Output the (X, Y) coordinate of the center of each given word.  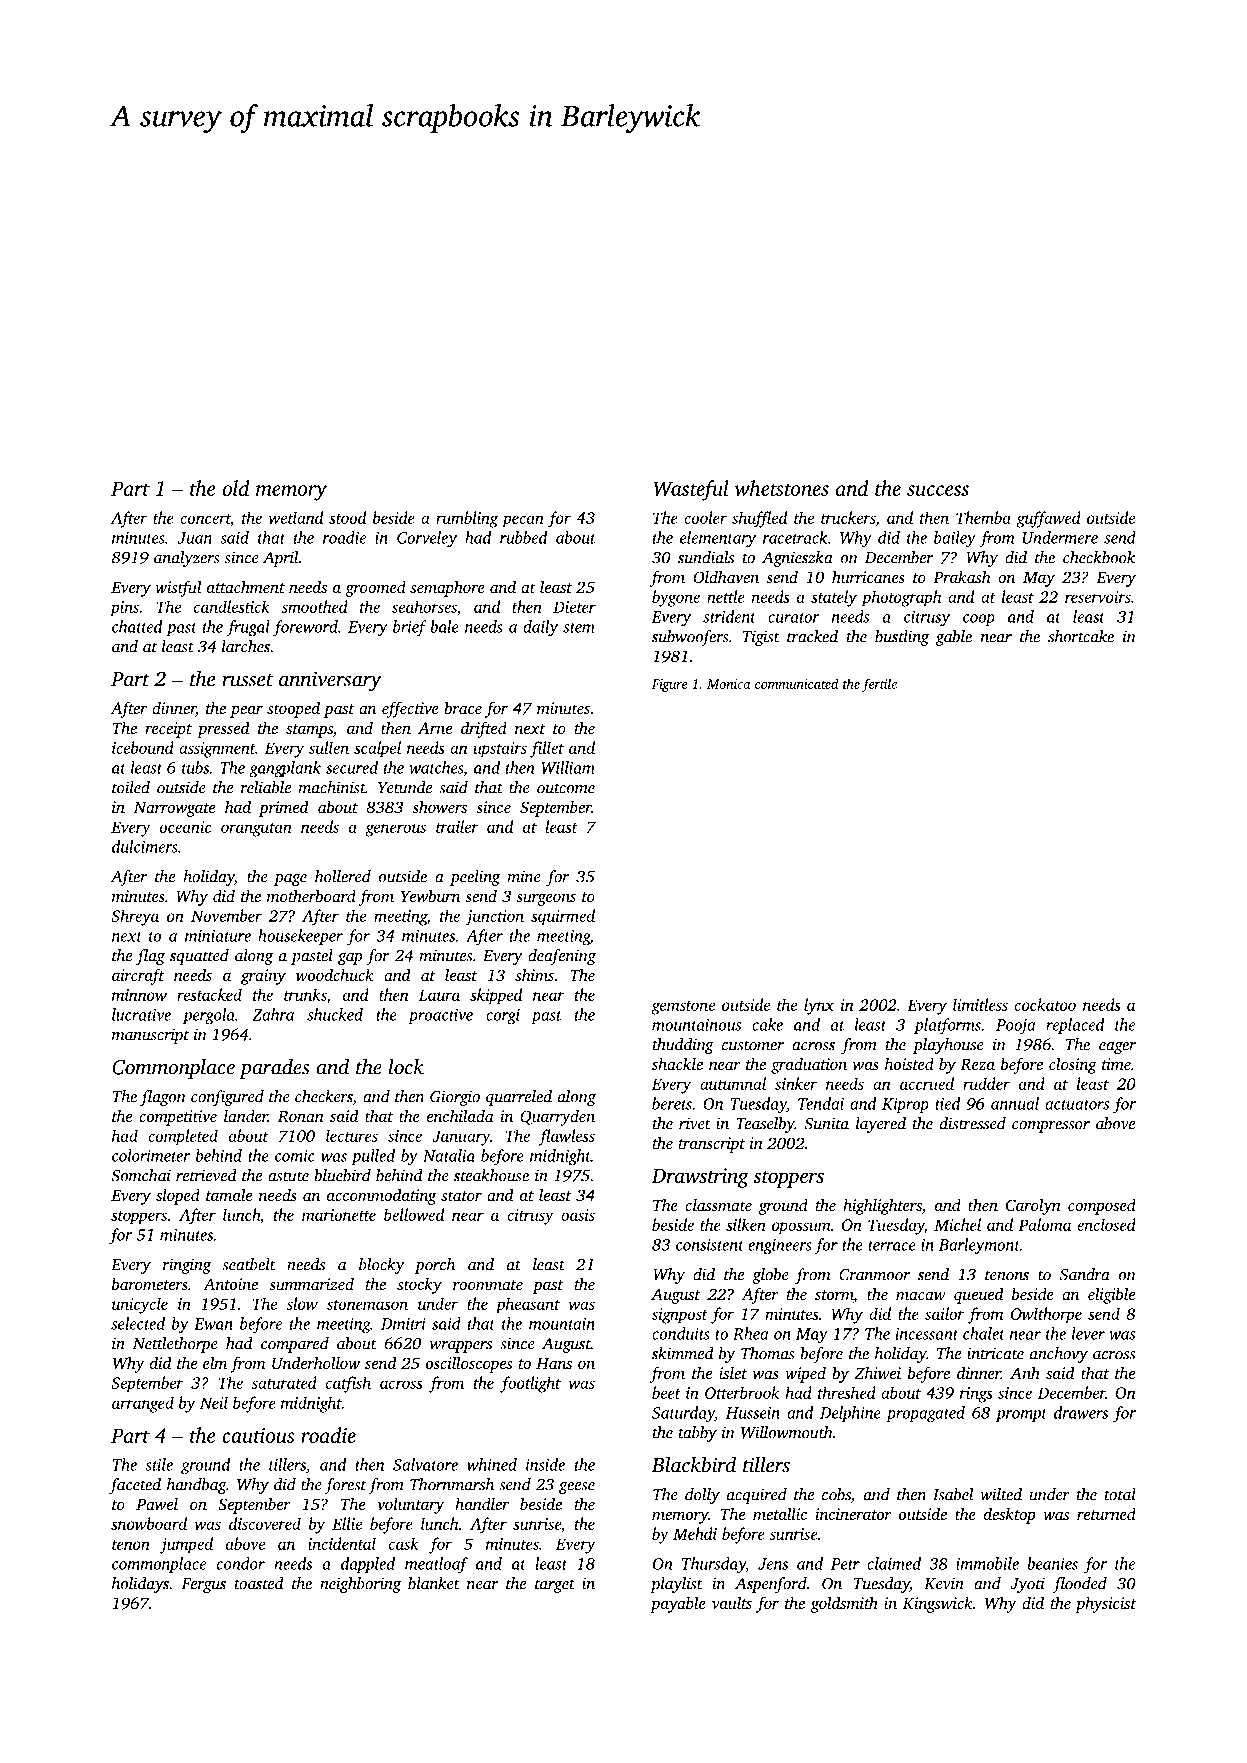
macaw (921, 1296)
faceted (135, 1486)
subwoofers (690, 638)
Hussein (753, 1413)
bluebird (342, 1175)
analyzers (187, 559)
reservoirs (1098, 597)
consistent (710, 1245)
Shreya (135, 917)
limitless (980, 1004)
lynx (819, 1006)
